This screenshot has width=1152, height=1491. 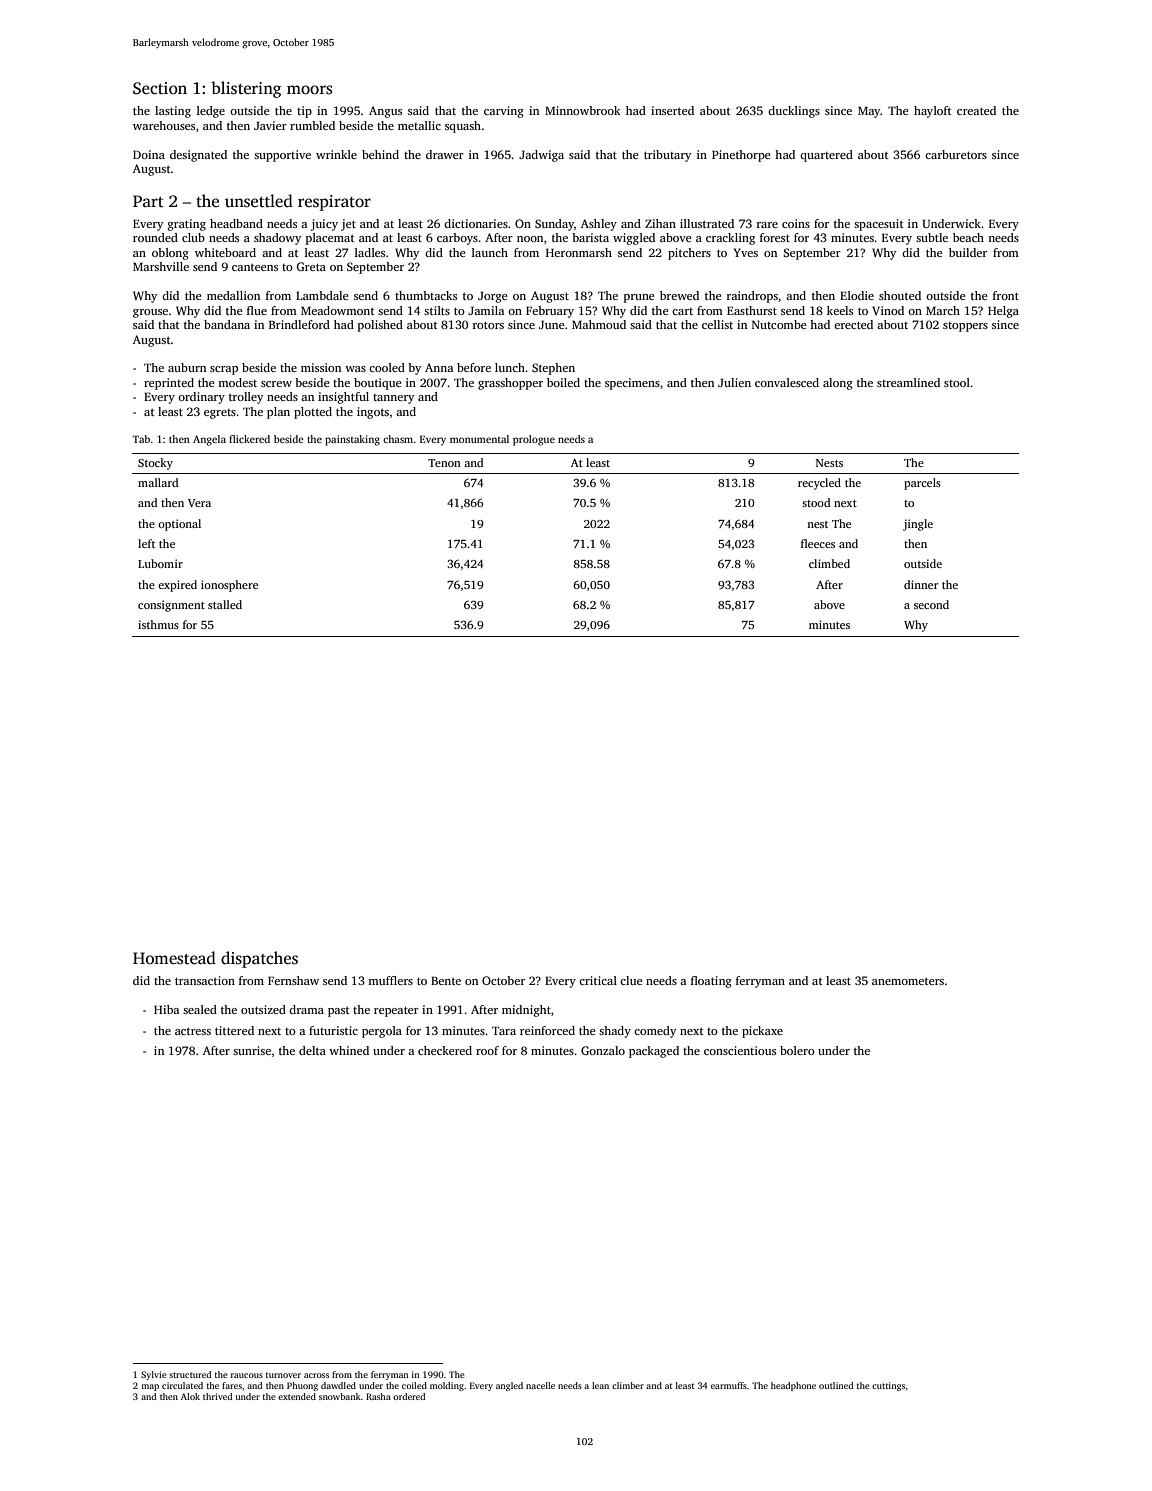 What do you see at coordinates (444, 463) in the screenshot?
I see `Tenon` at bounding box center [444, 463].
